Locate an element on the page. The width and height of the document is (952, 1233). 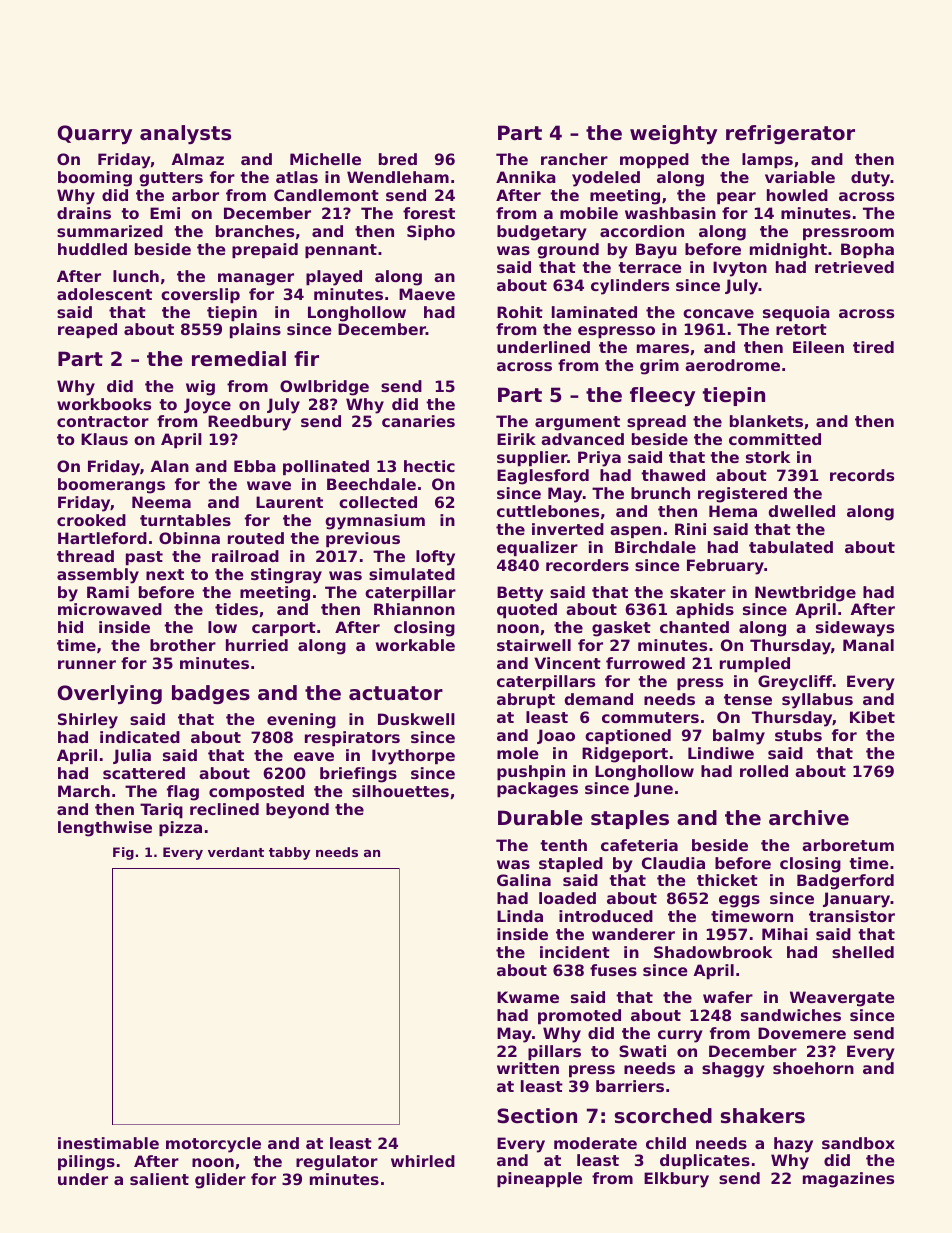
wig is located at coordinates (200, 388).
